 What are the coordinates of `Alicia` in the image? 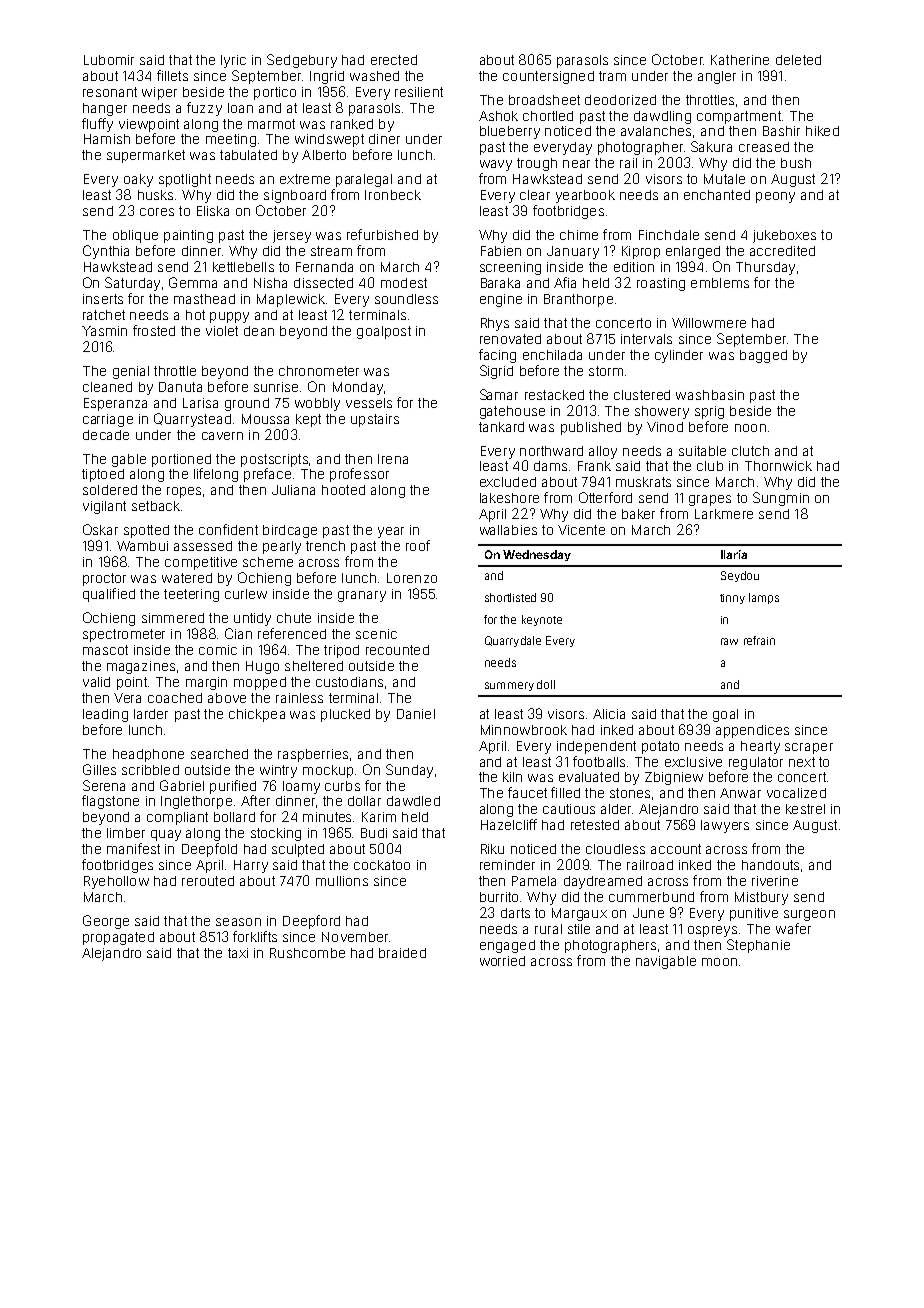 It's located at (609, 714).
